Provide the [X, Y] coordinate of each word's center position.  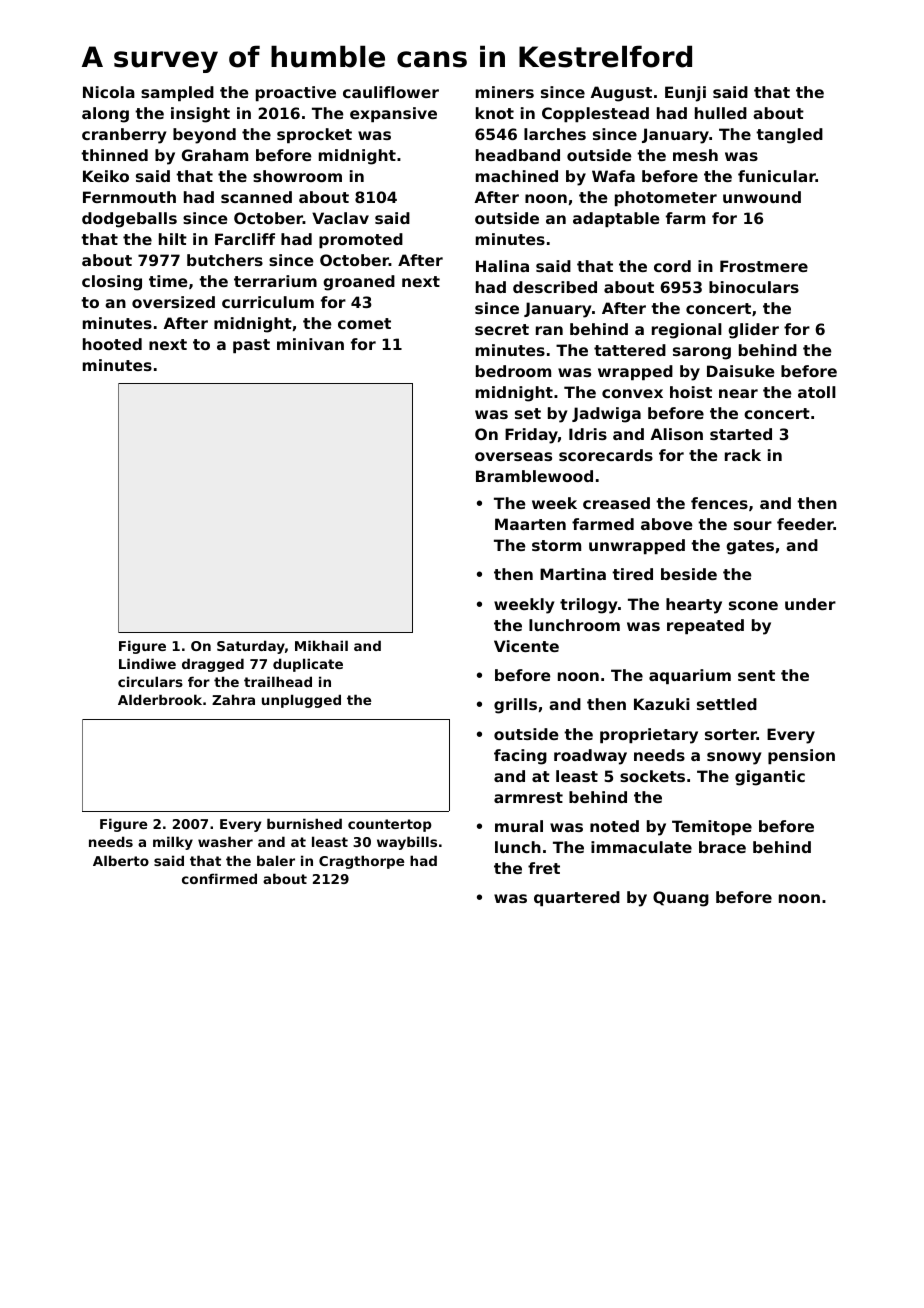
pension [801, 756]
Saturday [251, 647]
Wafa [613, 176]
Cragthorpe [361, 862]
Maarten [530, 524]
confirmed [219, 878]
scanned [256, 197]
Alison [677, 434]
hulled [721, 113]
